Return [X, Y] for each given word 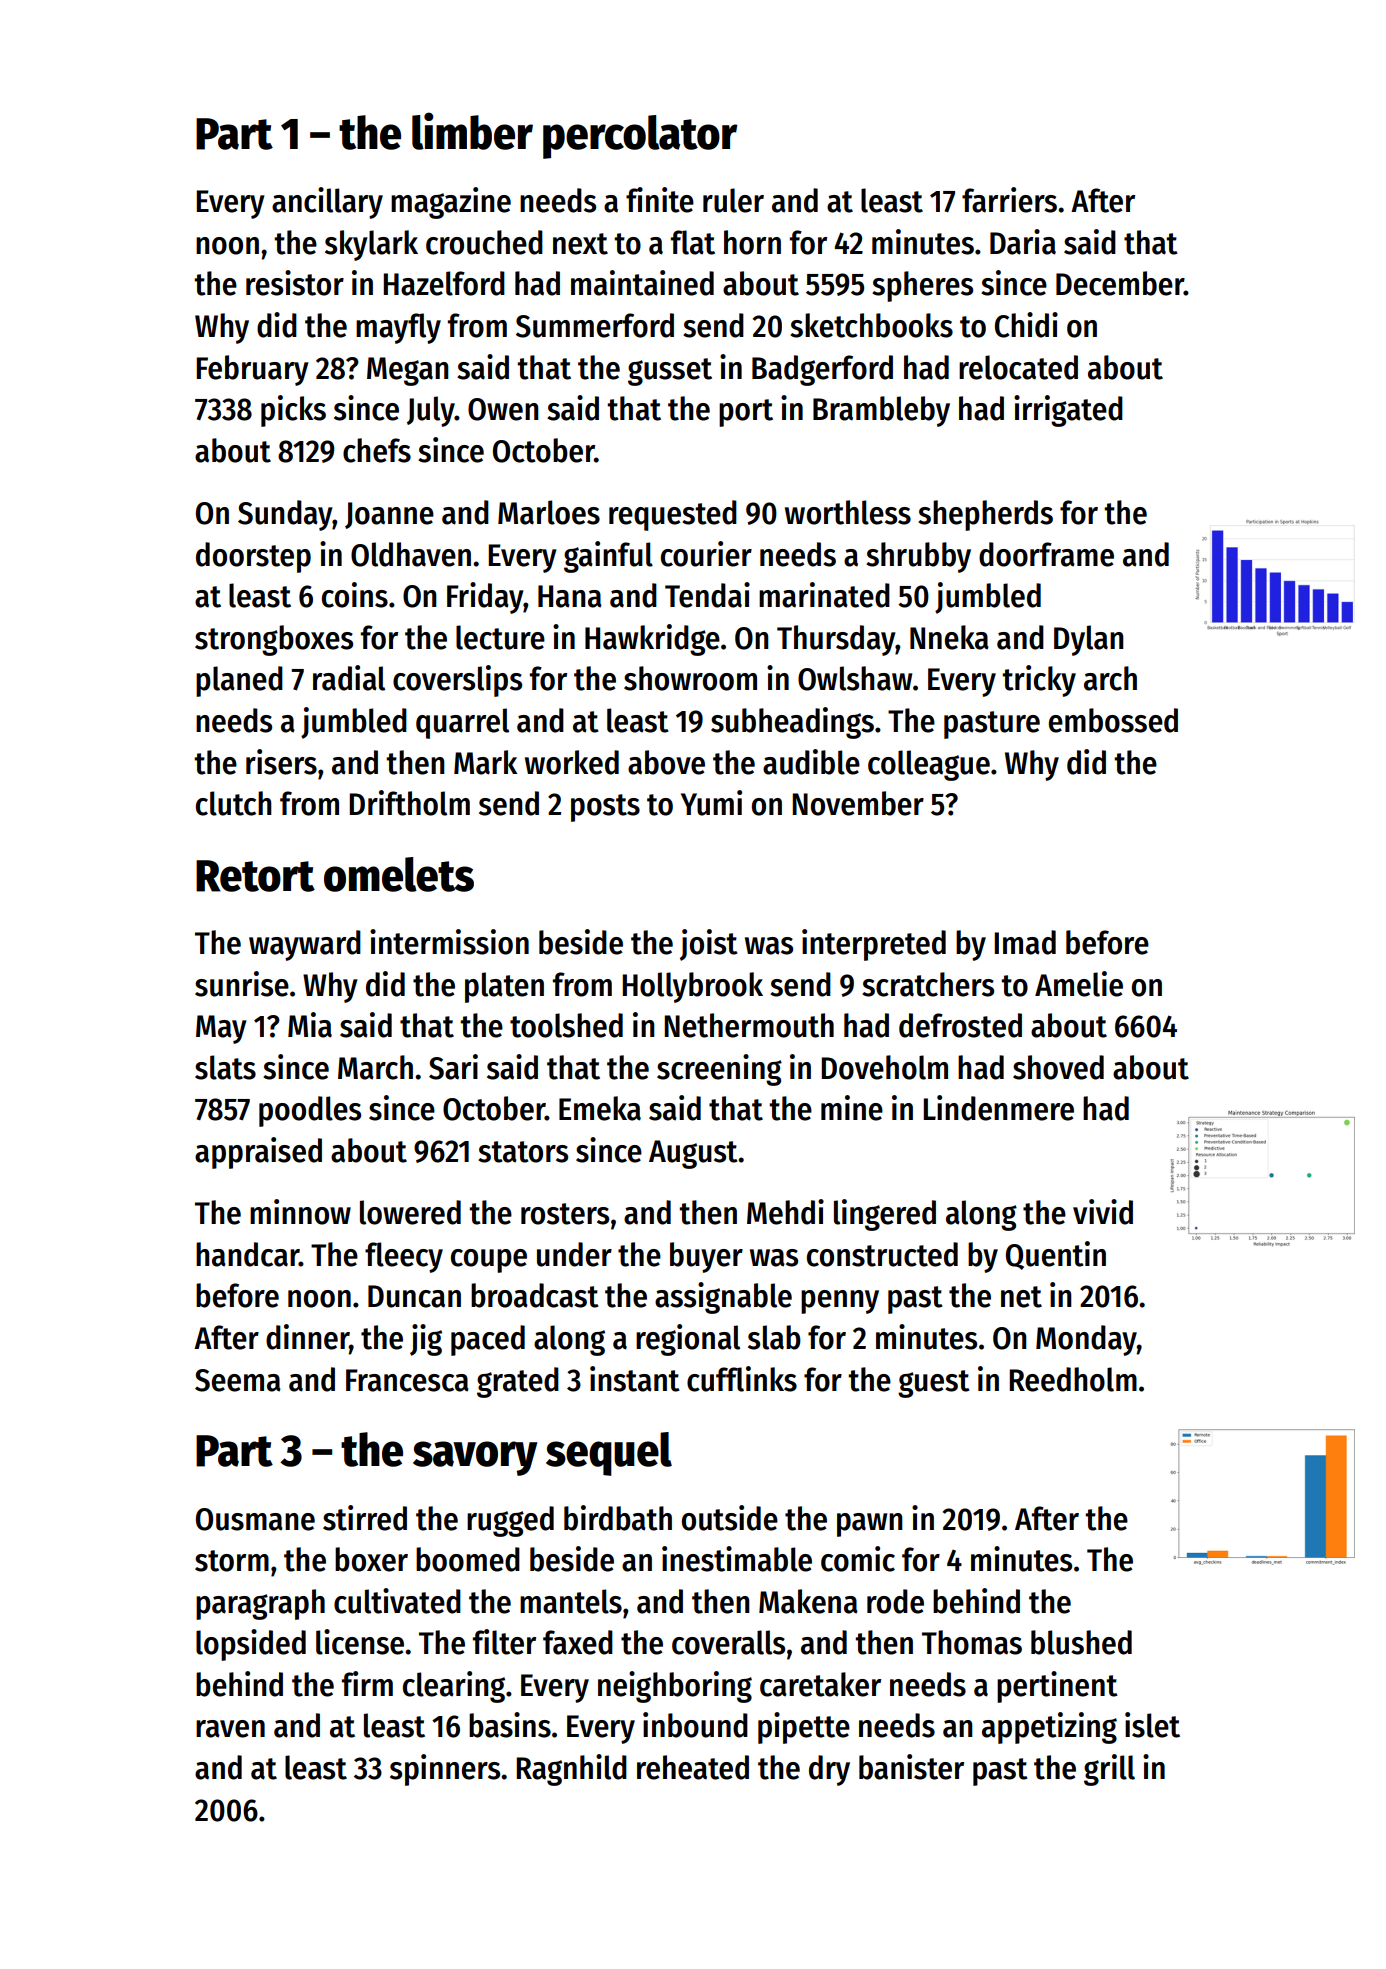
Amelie [1079, 984]
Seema [238, 1380]
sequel [609, 1454]
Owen [503, 409]
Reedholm [1073, 1379]
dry [829, 1770]
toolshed [566, 1025]
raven [230, 1729]
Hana [570, 596]
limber [472, 131]
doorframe [1046, 554]
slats [225, 1067]
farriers [1009, 200]
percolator [640, 137]
